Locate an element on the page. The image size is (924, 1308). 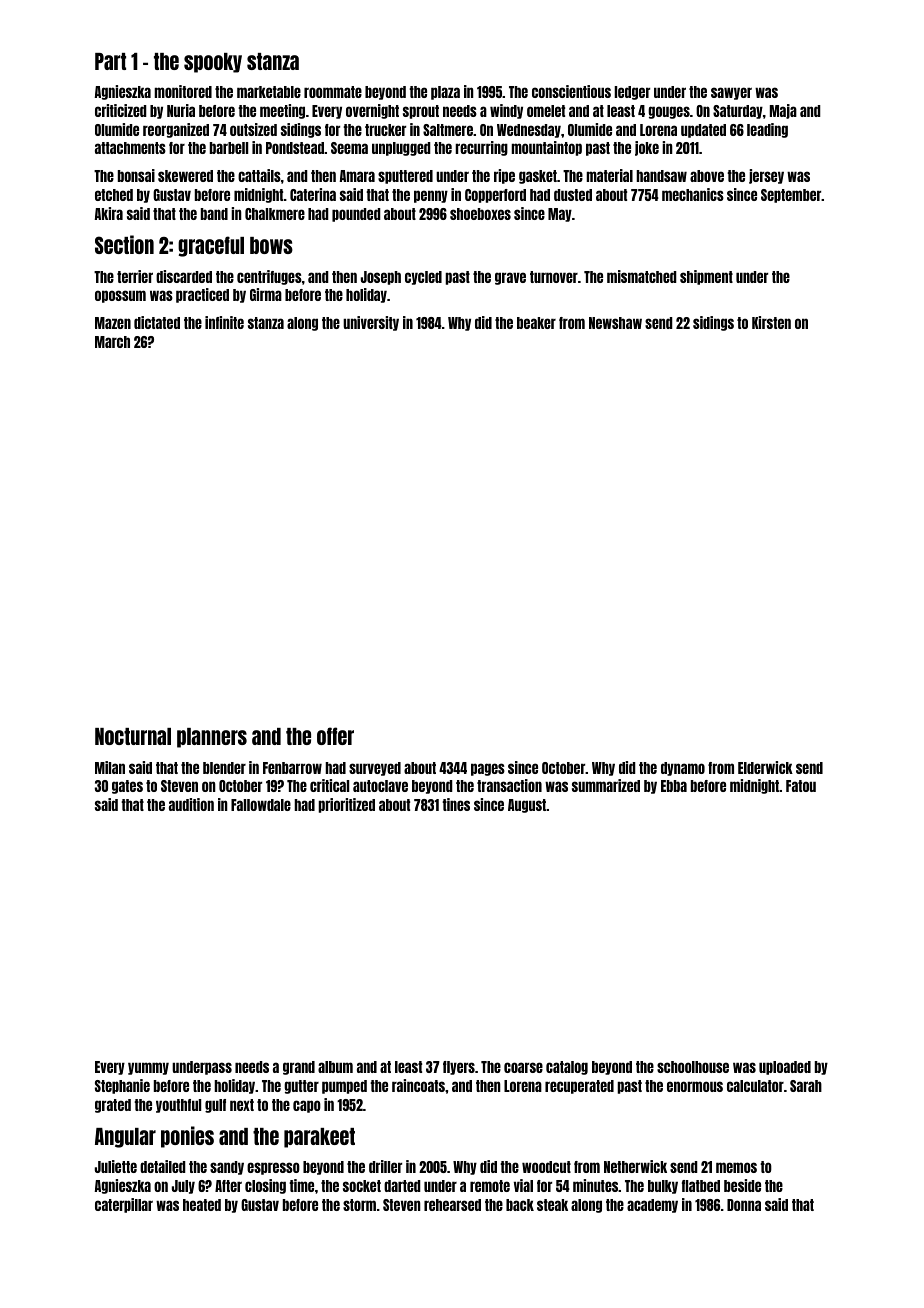
heated is located at coordinates (202, 1205).
